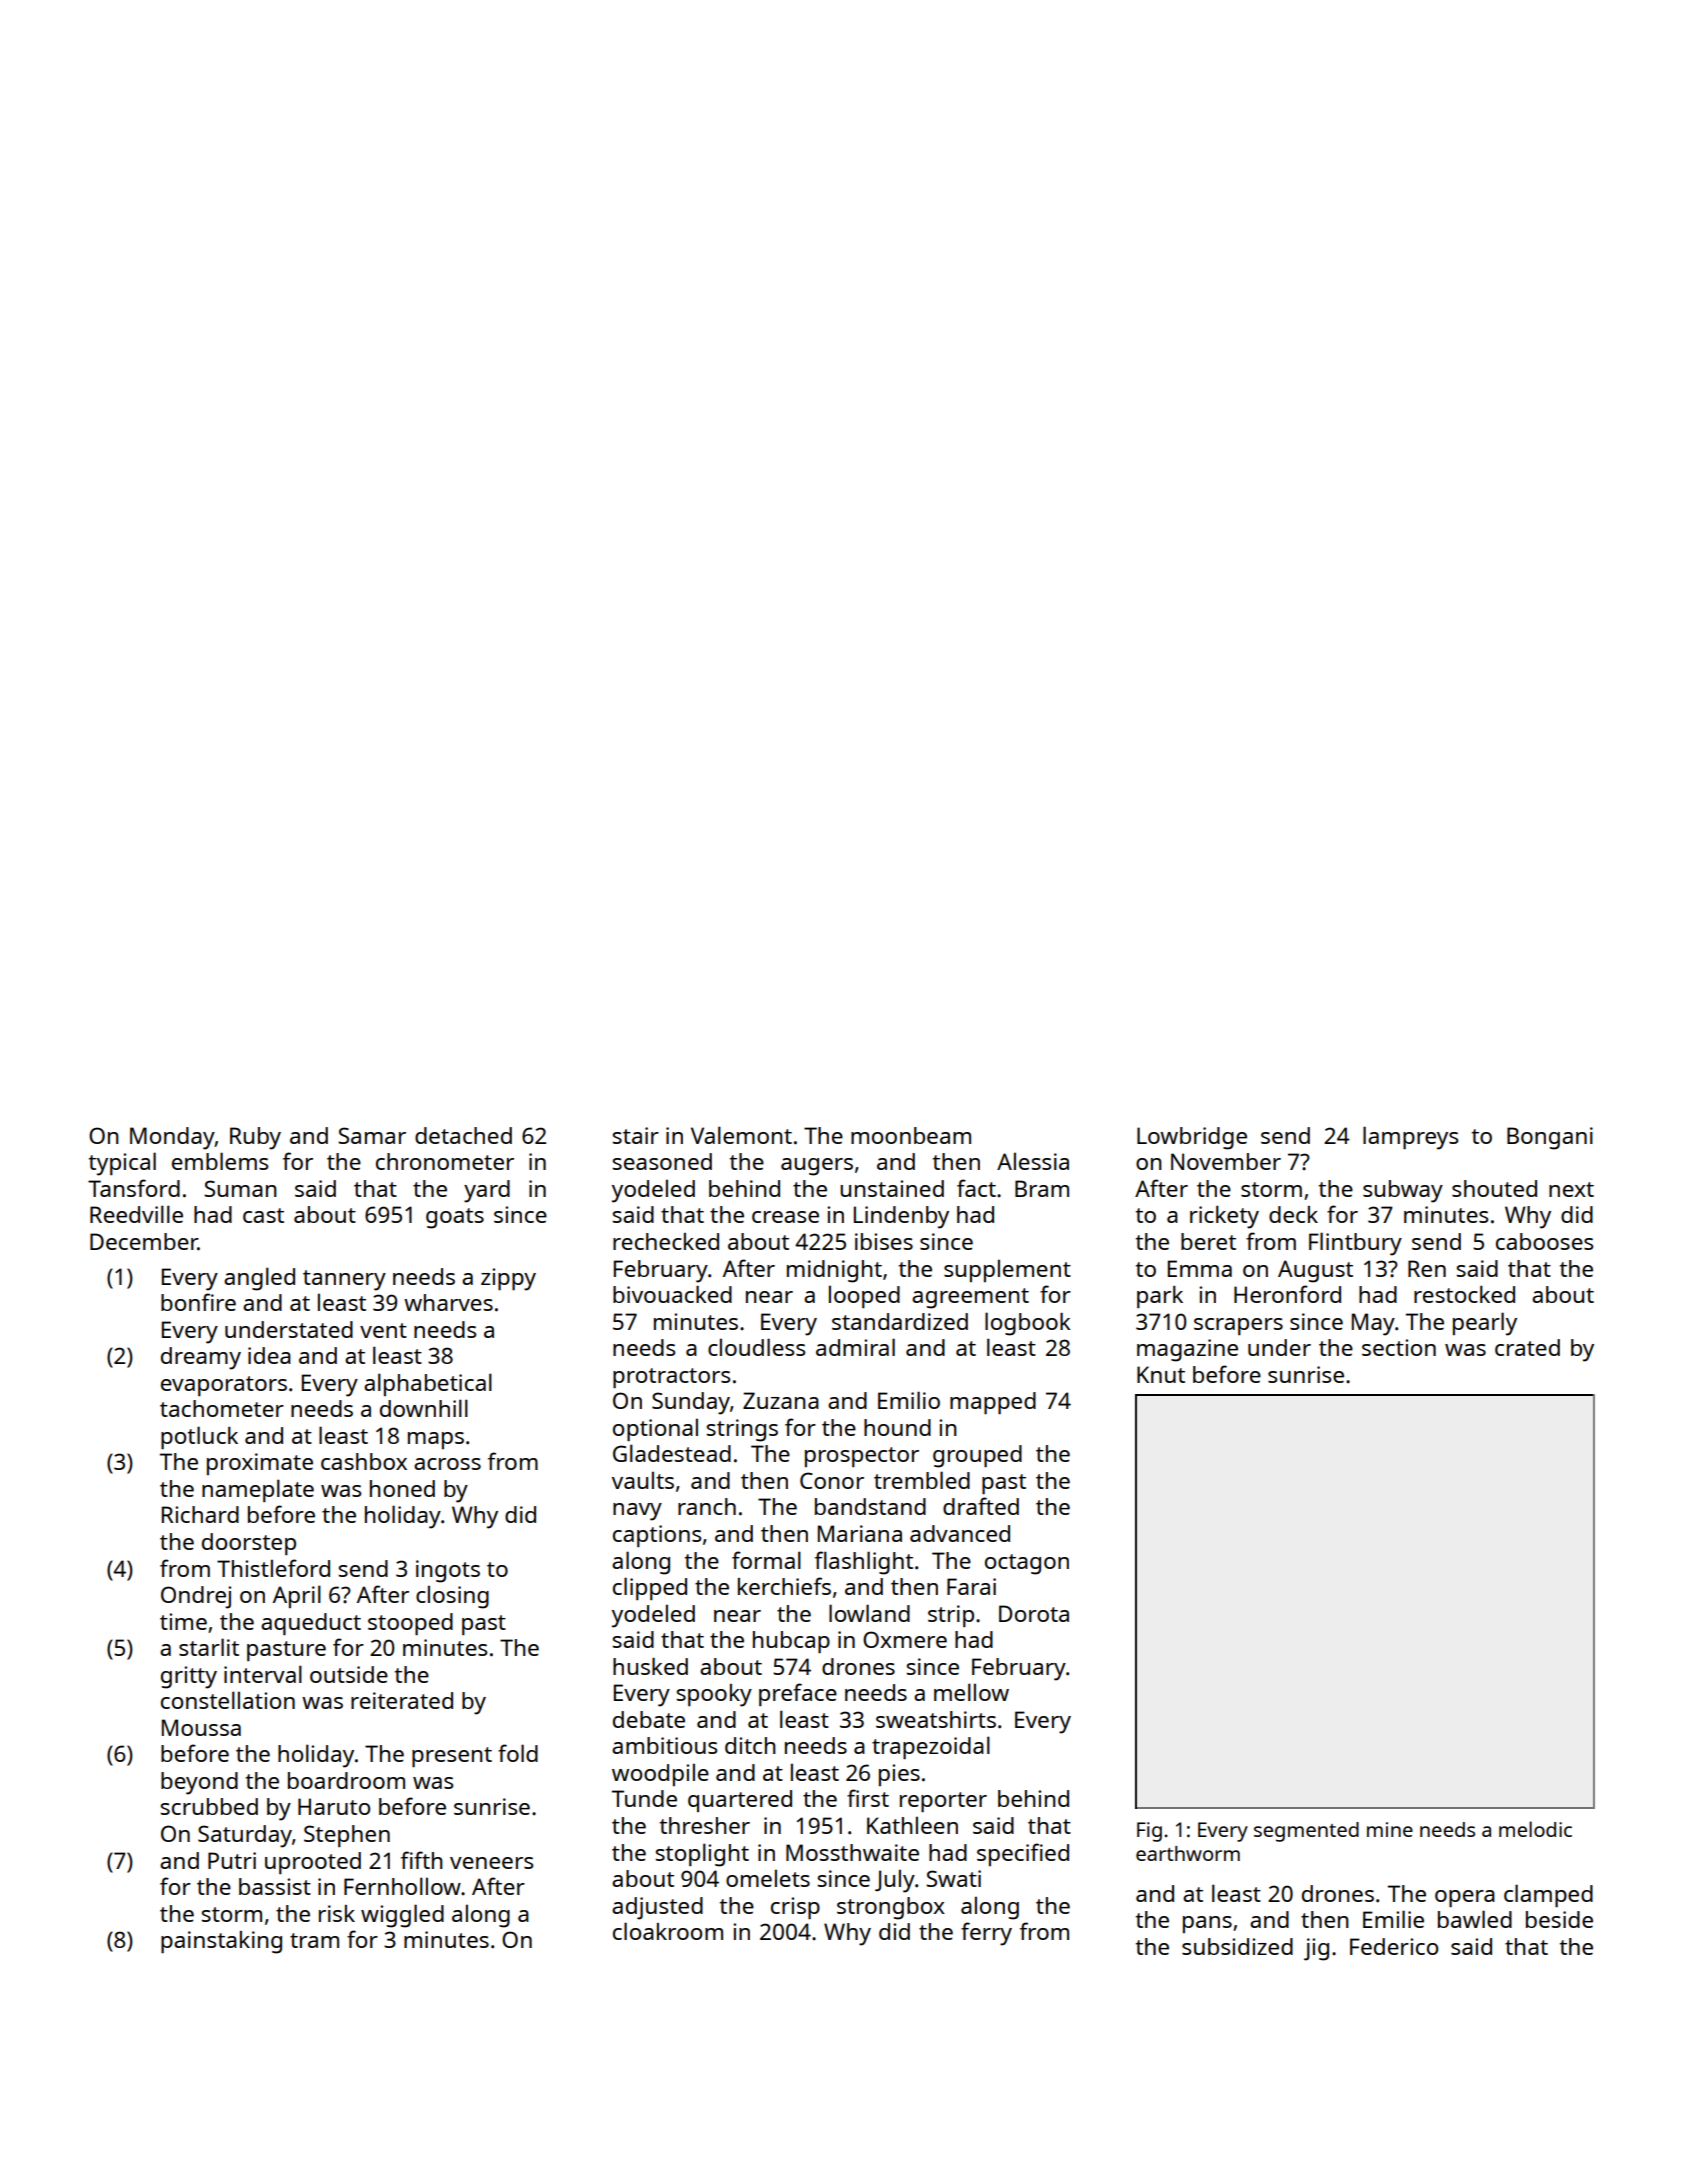 The height and width of the document is (2178, 1683). Describe the element at coordinates (785, 1217) in the document. I see `crease` at that location.
